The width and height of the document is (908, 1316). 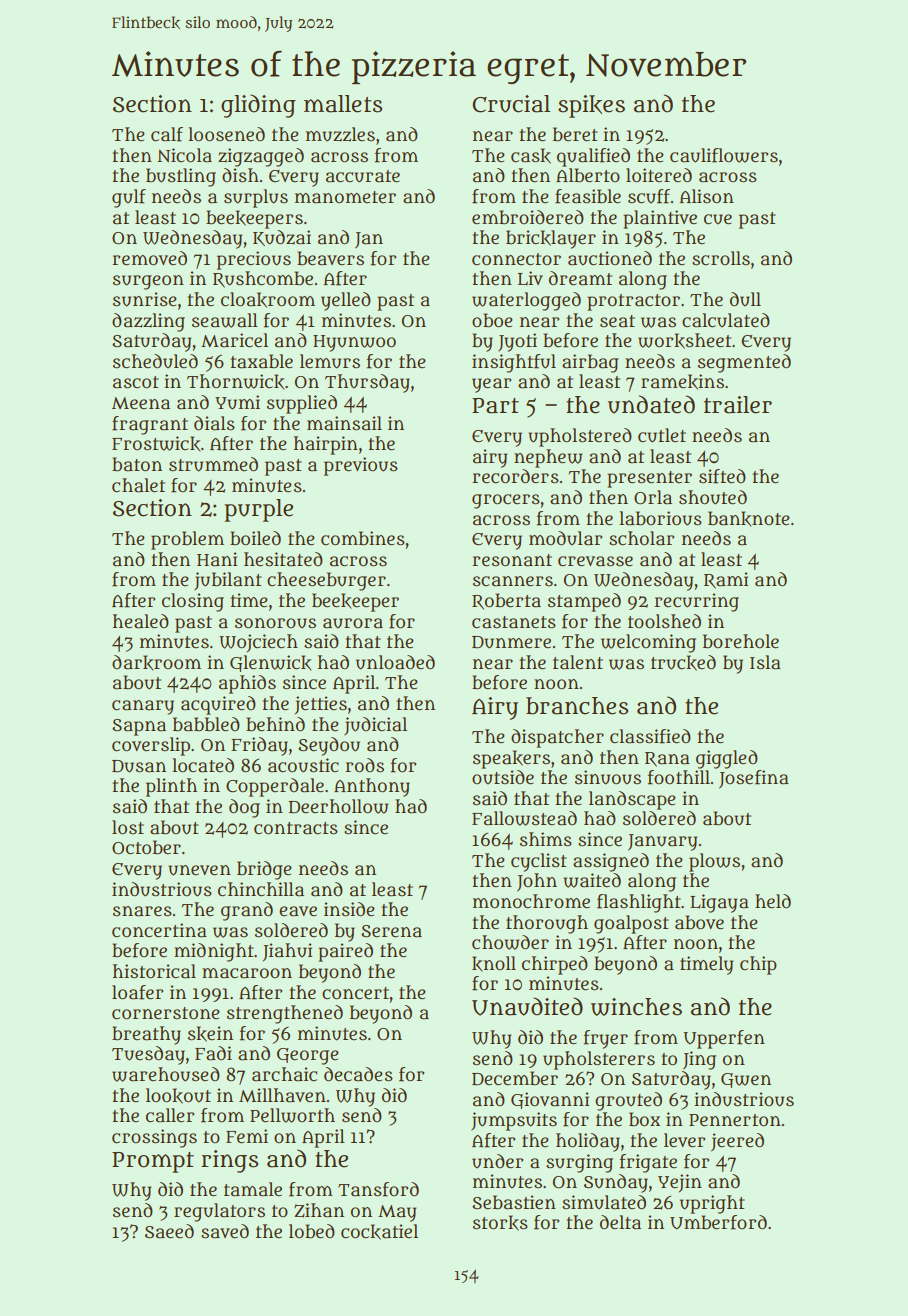 I want to click on Anthony, so click(x=372, y=787).
